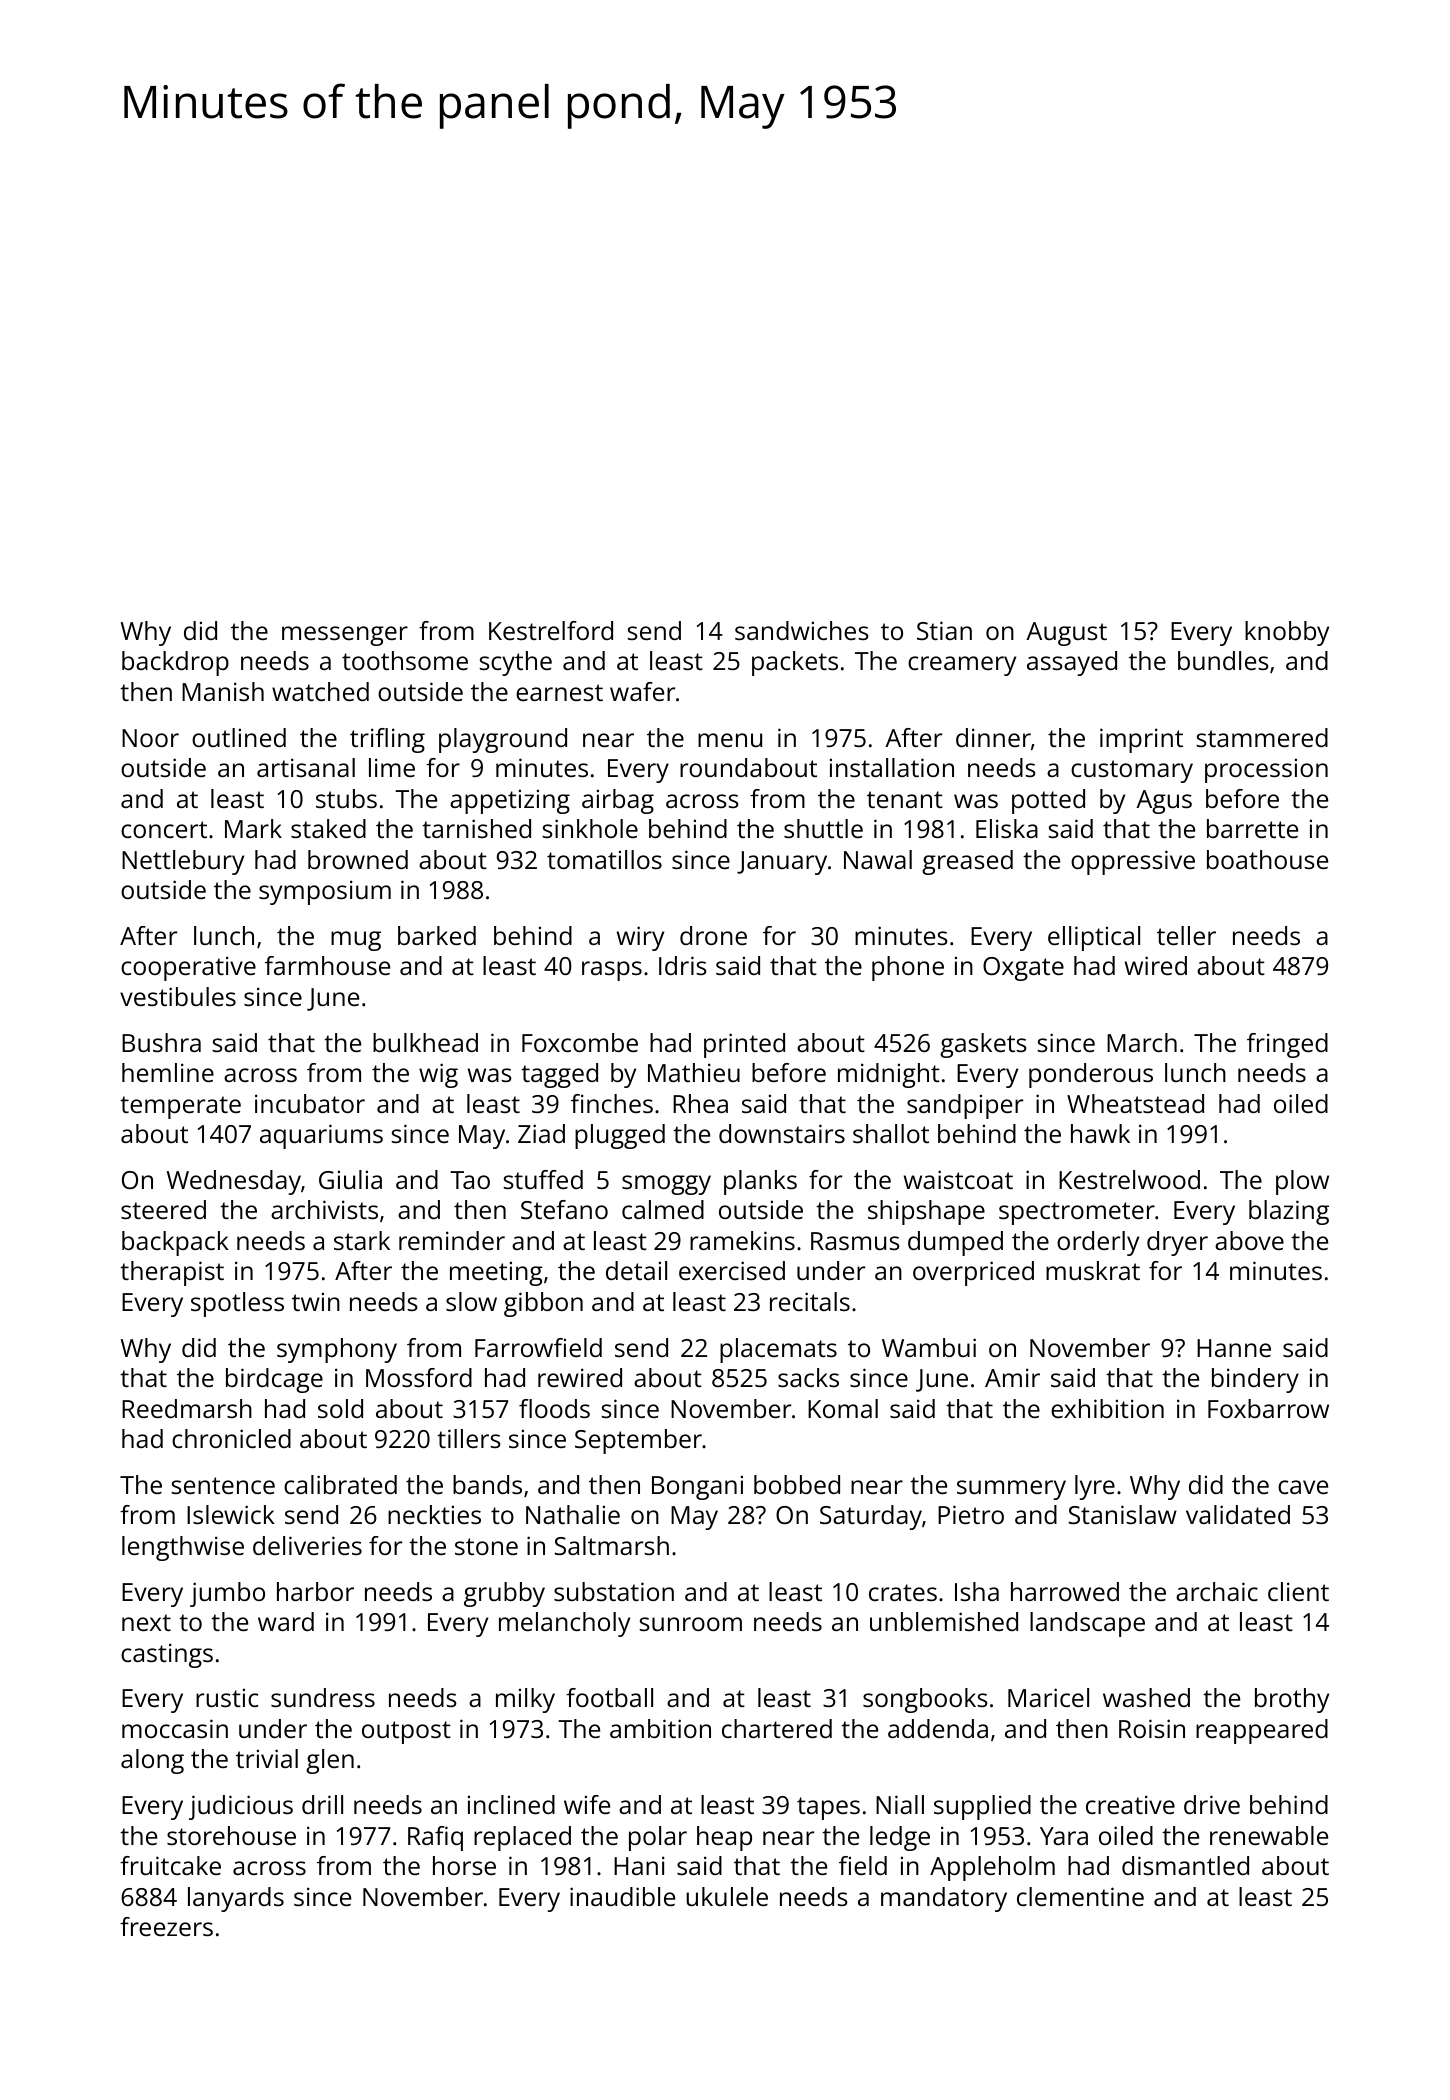  I want to click on toothsome, so click(405, 660).
